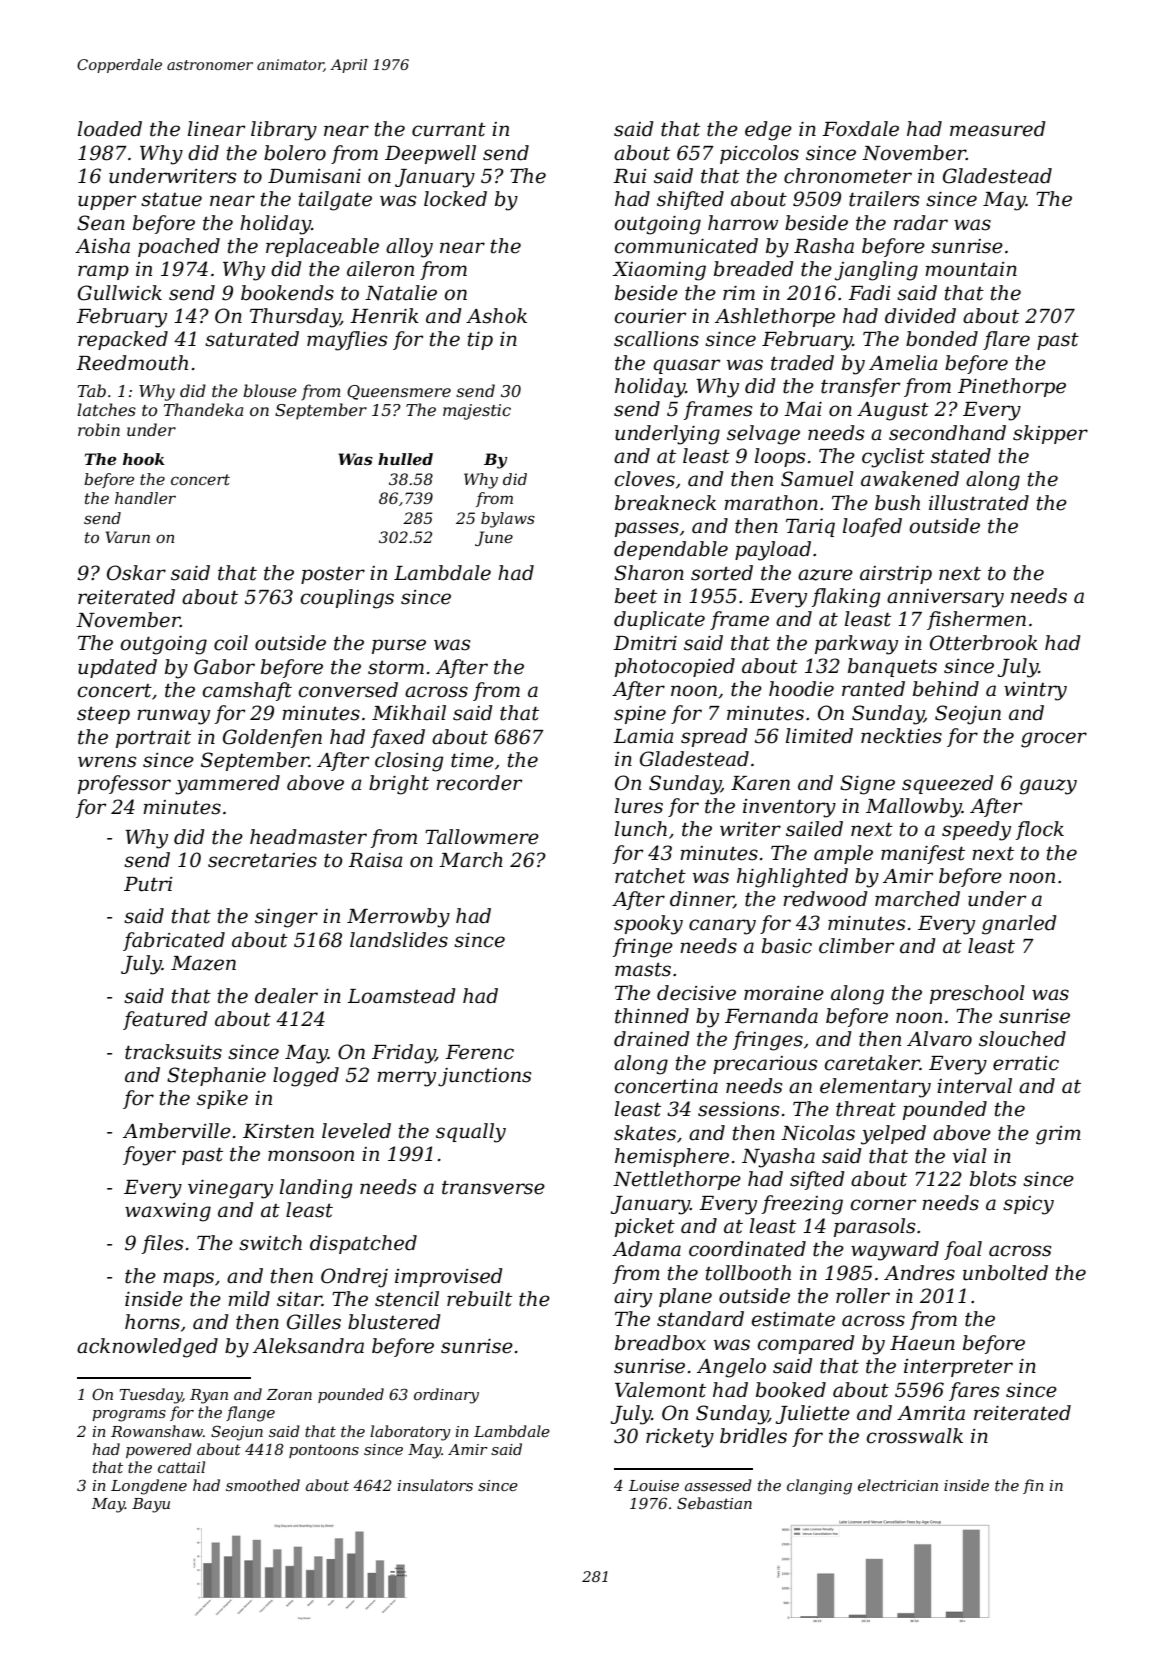 The width and height of the image is (1165, 1654). What do you see at coordinates (435, 1485) in the image?
I see `insulators` at bounding box center [435, 1485].
